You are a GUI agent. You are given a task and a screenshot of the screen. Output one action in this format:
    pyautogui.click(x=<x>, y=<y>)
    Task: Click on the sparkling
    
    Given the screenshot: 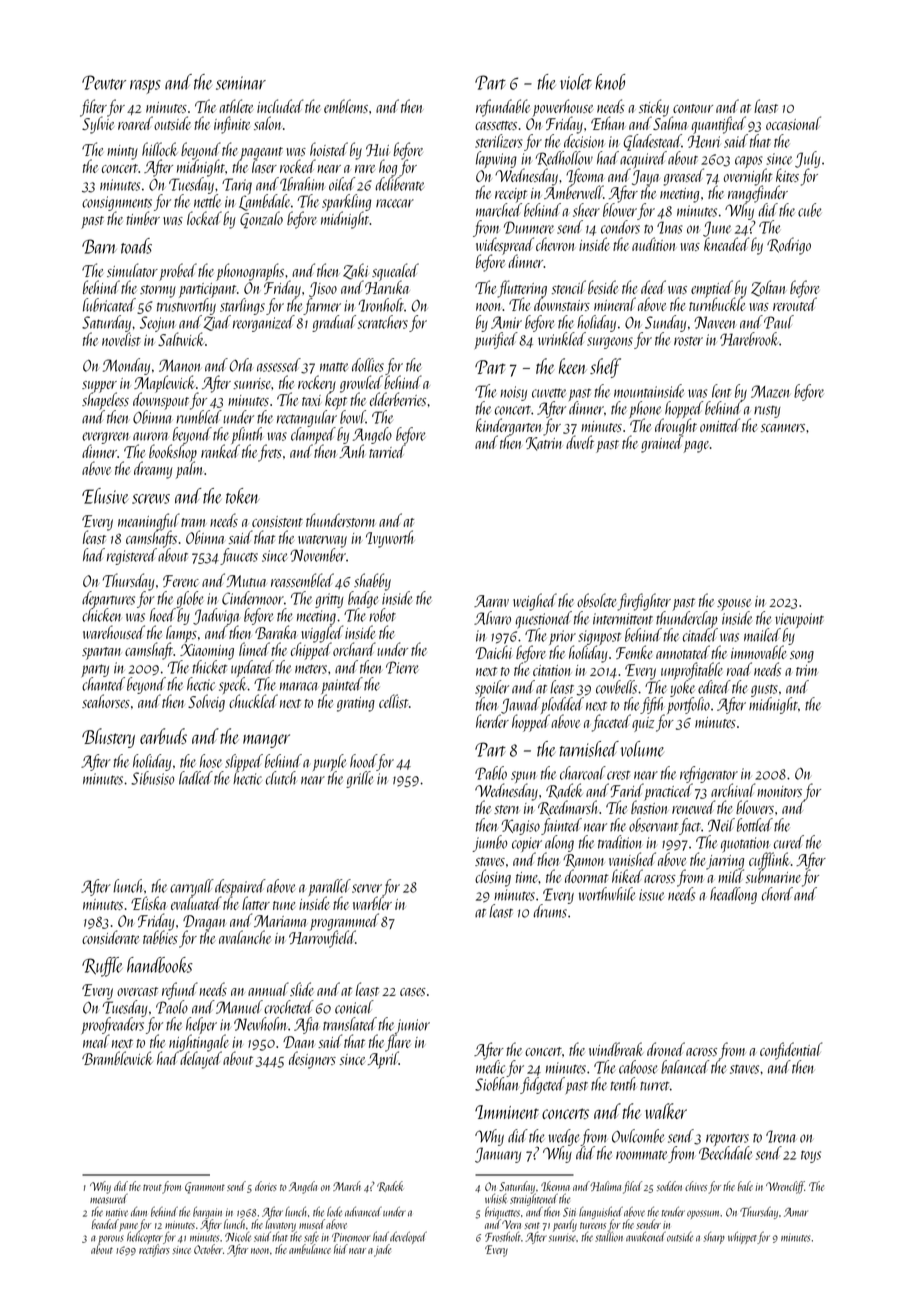 What is the action you would take?
    pyautogui.click(x=346, y=203)
